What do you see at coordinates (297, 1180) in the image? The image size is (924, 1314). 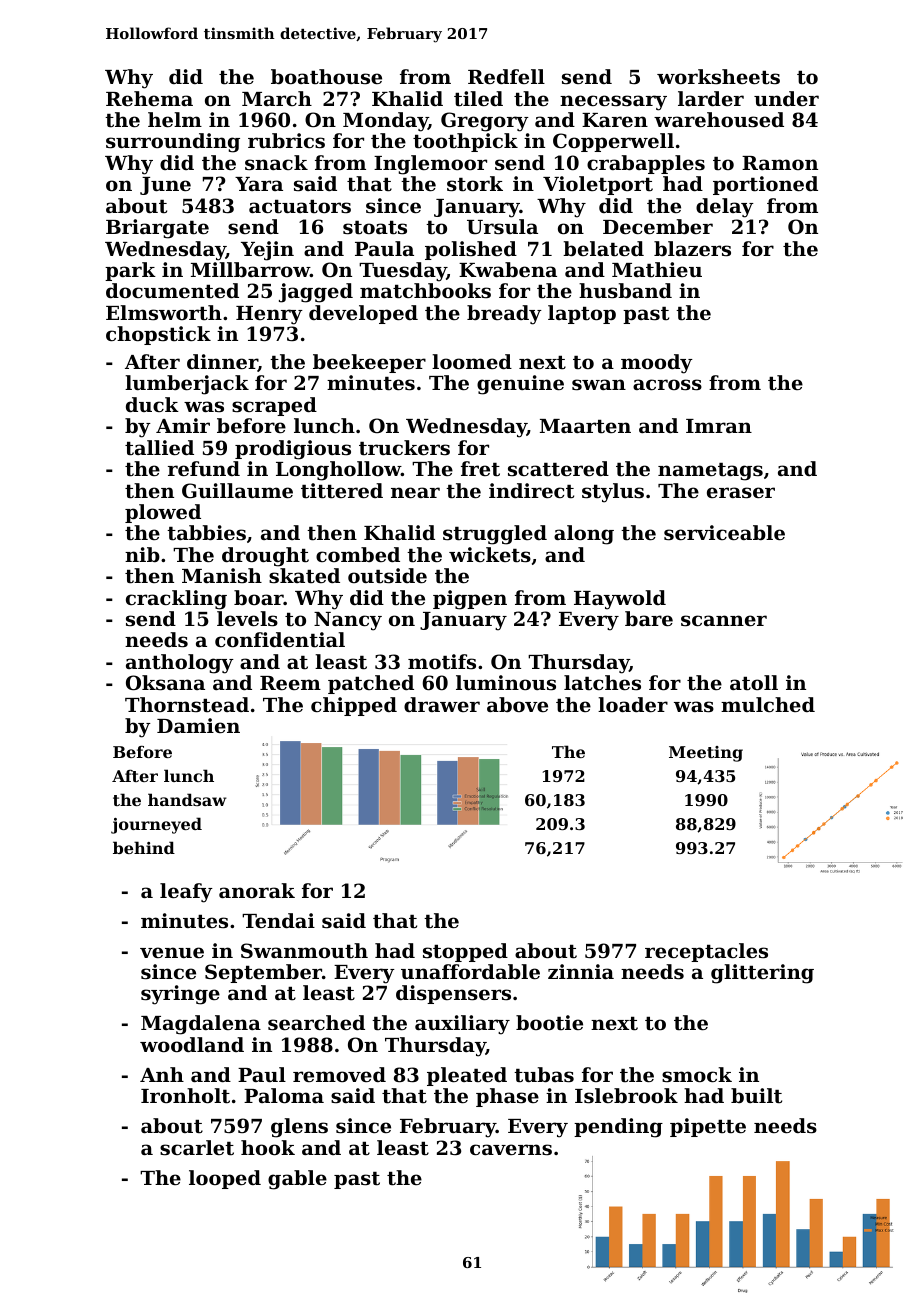 I see `gable` at bounding box center [297, 1180].
